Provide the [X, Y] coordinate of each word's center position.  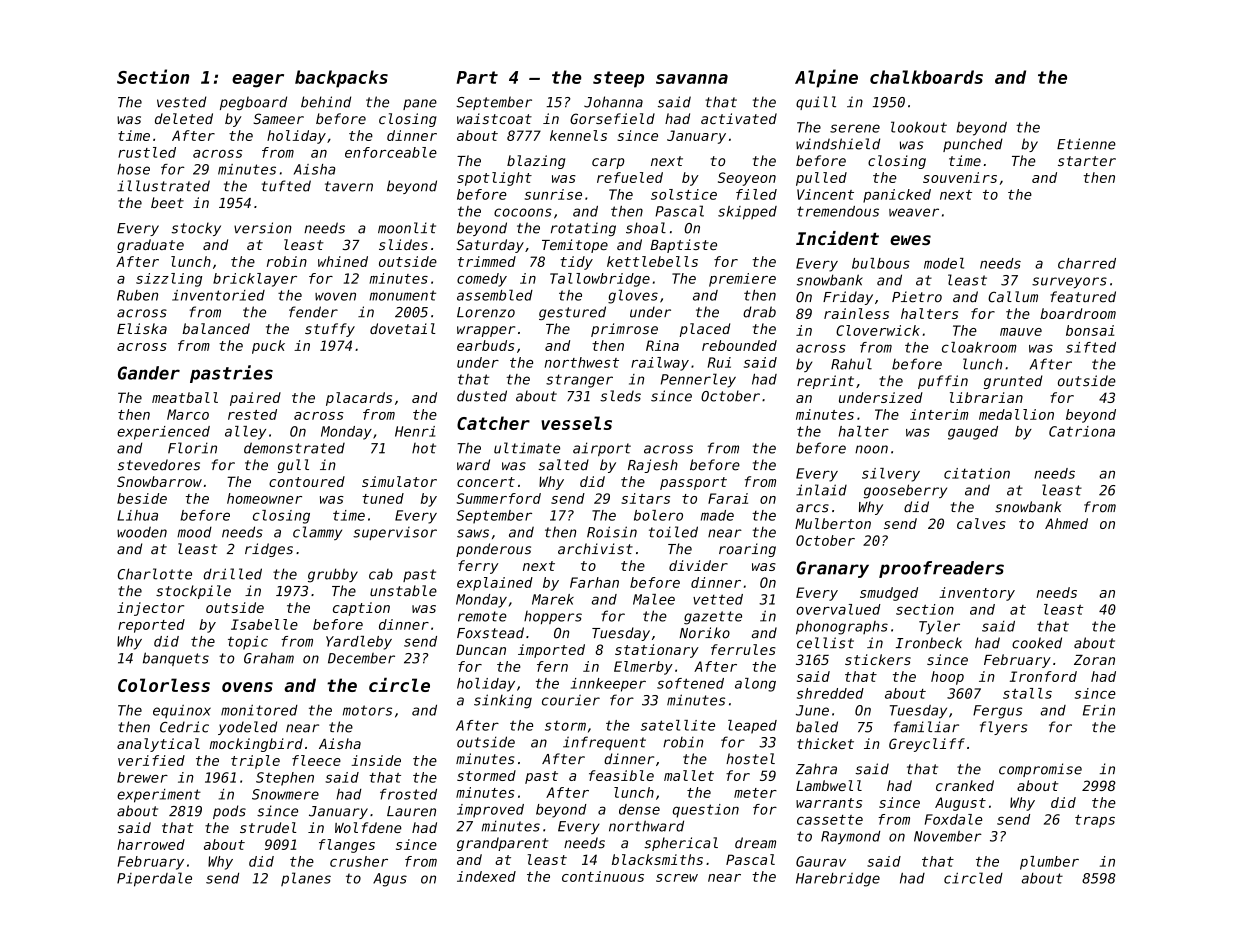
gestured [572, 313]
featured [1083, 297]
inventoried [218, 295]
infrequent [604, 743]
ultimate [527, 448]
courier [571, 700]
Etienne [1086, 144]
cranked [965, 785]
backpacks [341, 79]
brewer [142, 777]
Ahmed [1066, 523]
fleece [316, 760]
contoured [307, 481]
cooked [1037, 643]
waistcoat [494, 118]
